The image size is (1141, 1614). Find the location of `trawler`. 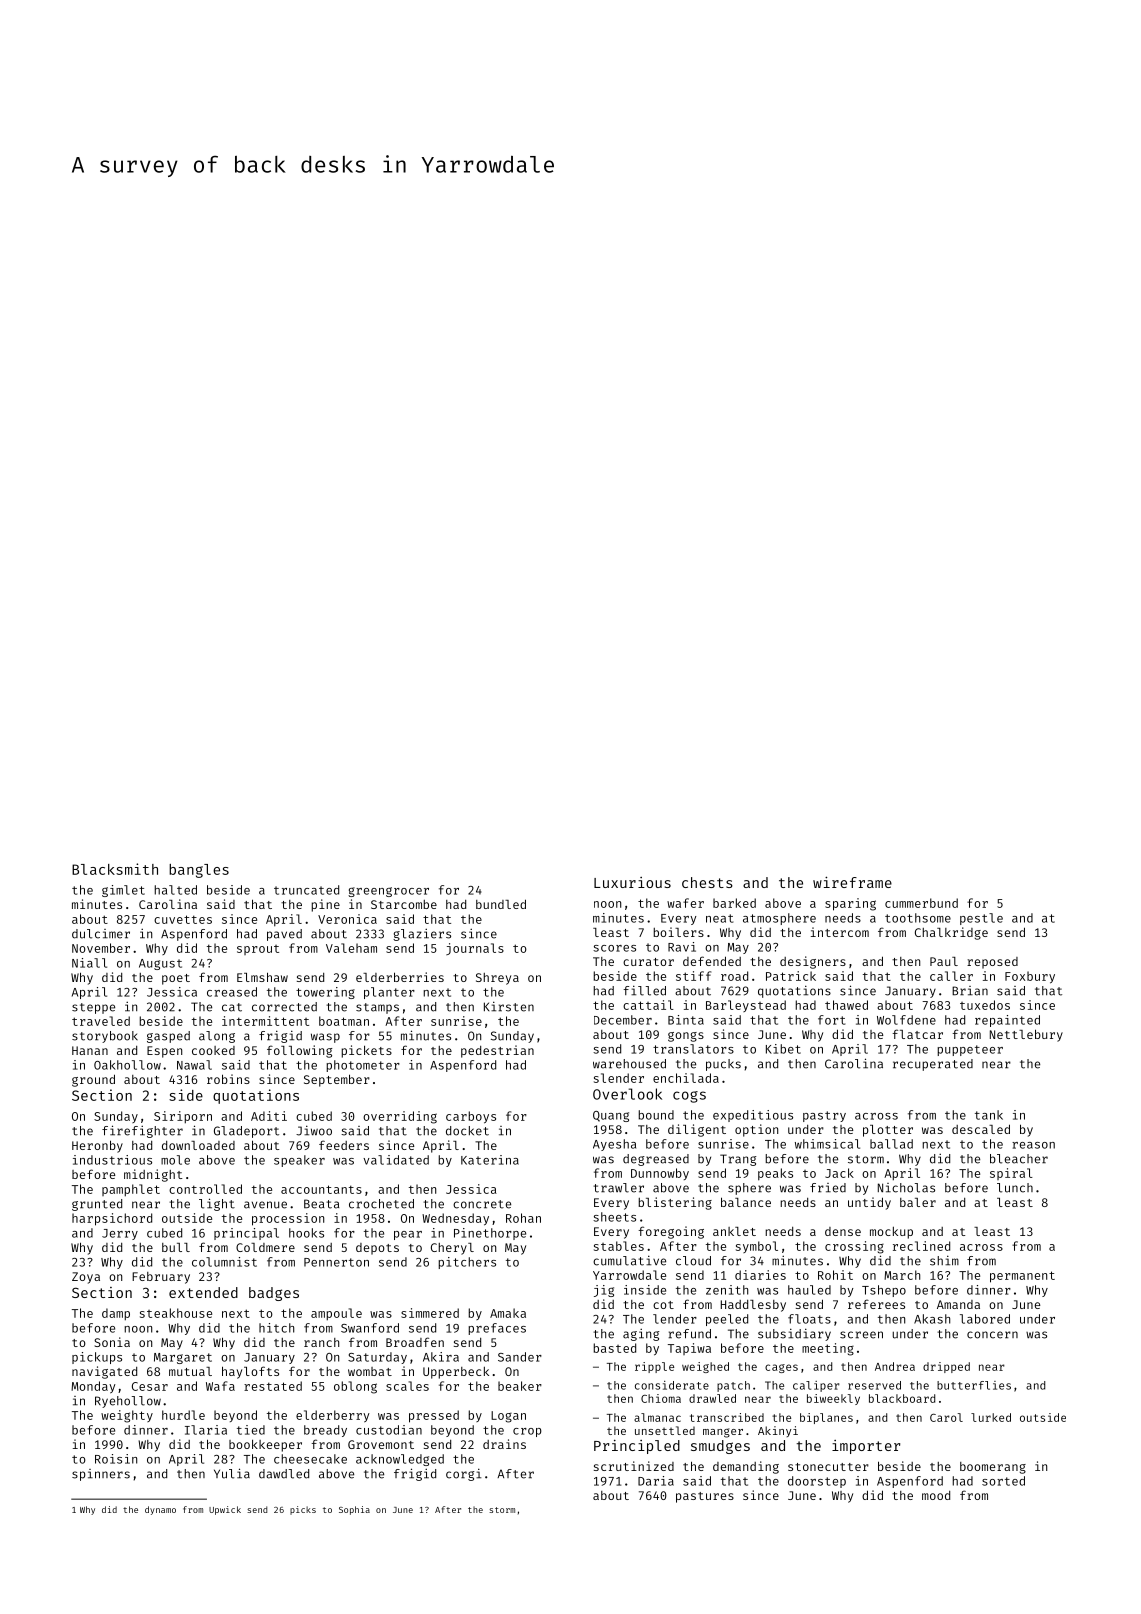

trawler is located at coordinates (618, 1188).
